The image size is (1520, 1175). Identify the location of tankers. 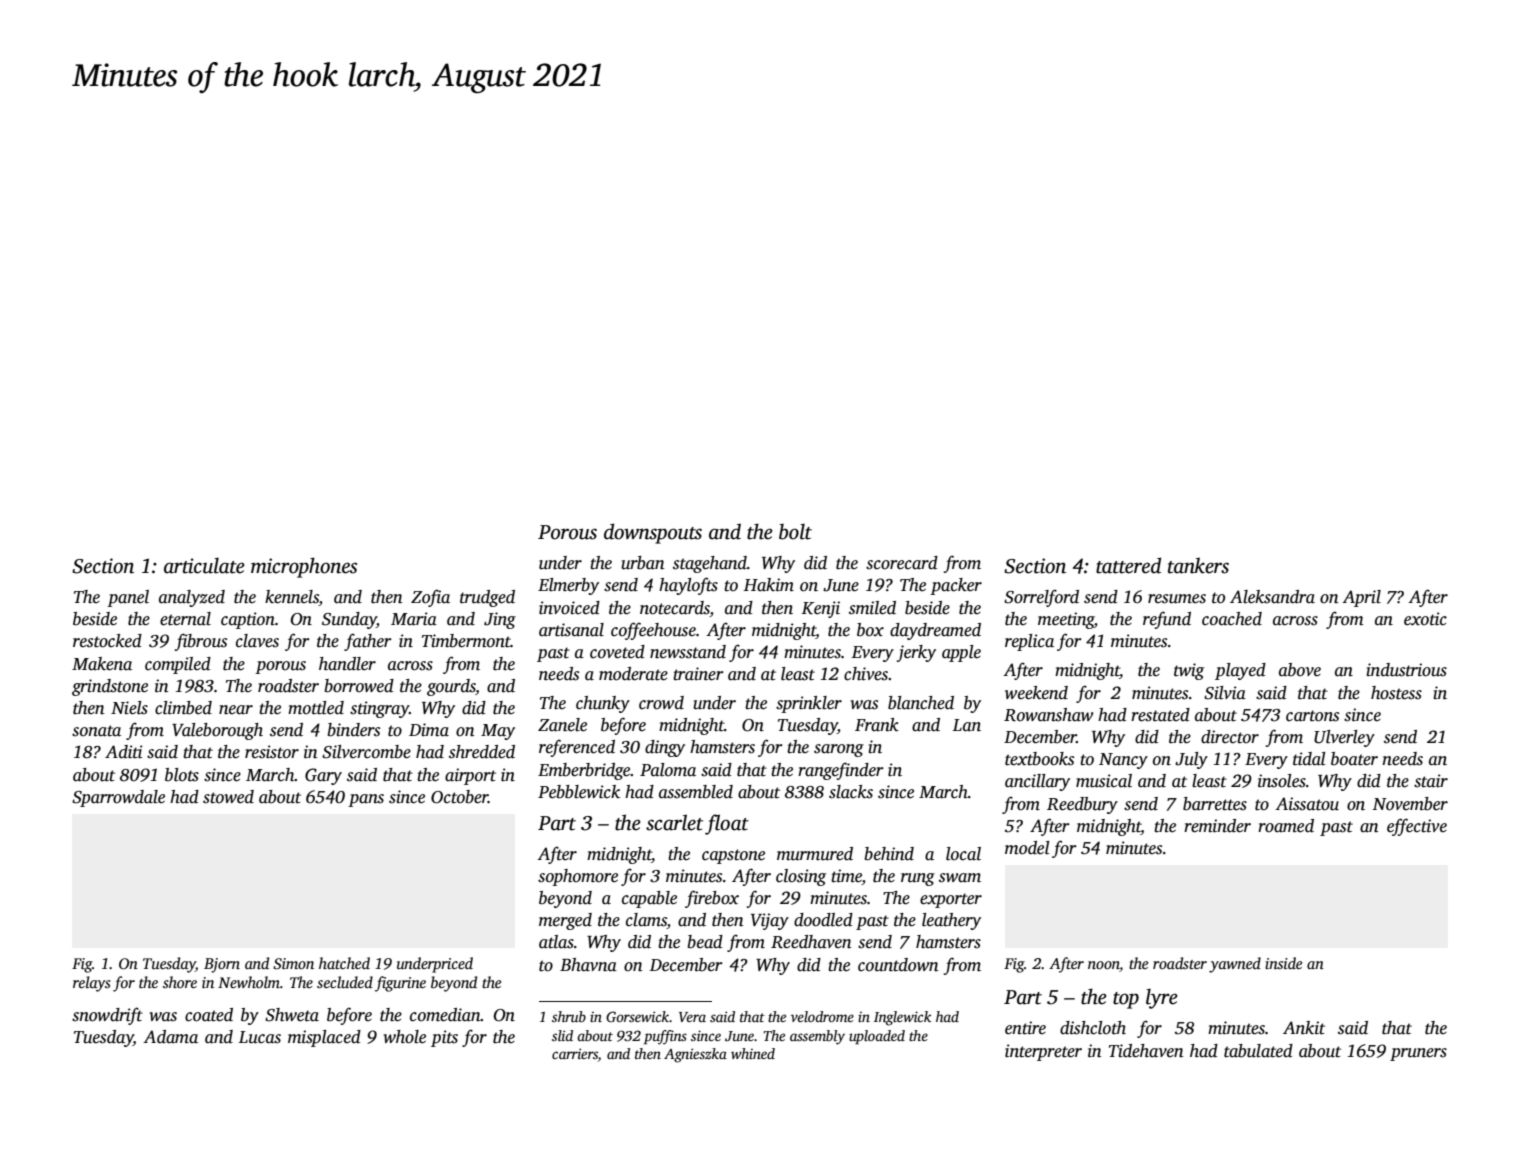
(1198, 565).
